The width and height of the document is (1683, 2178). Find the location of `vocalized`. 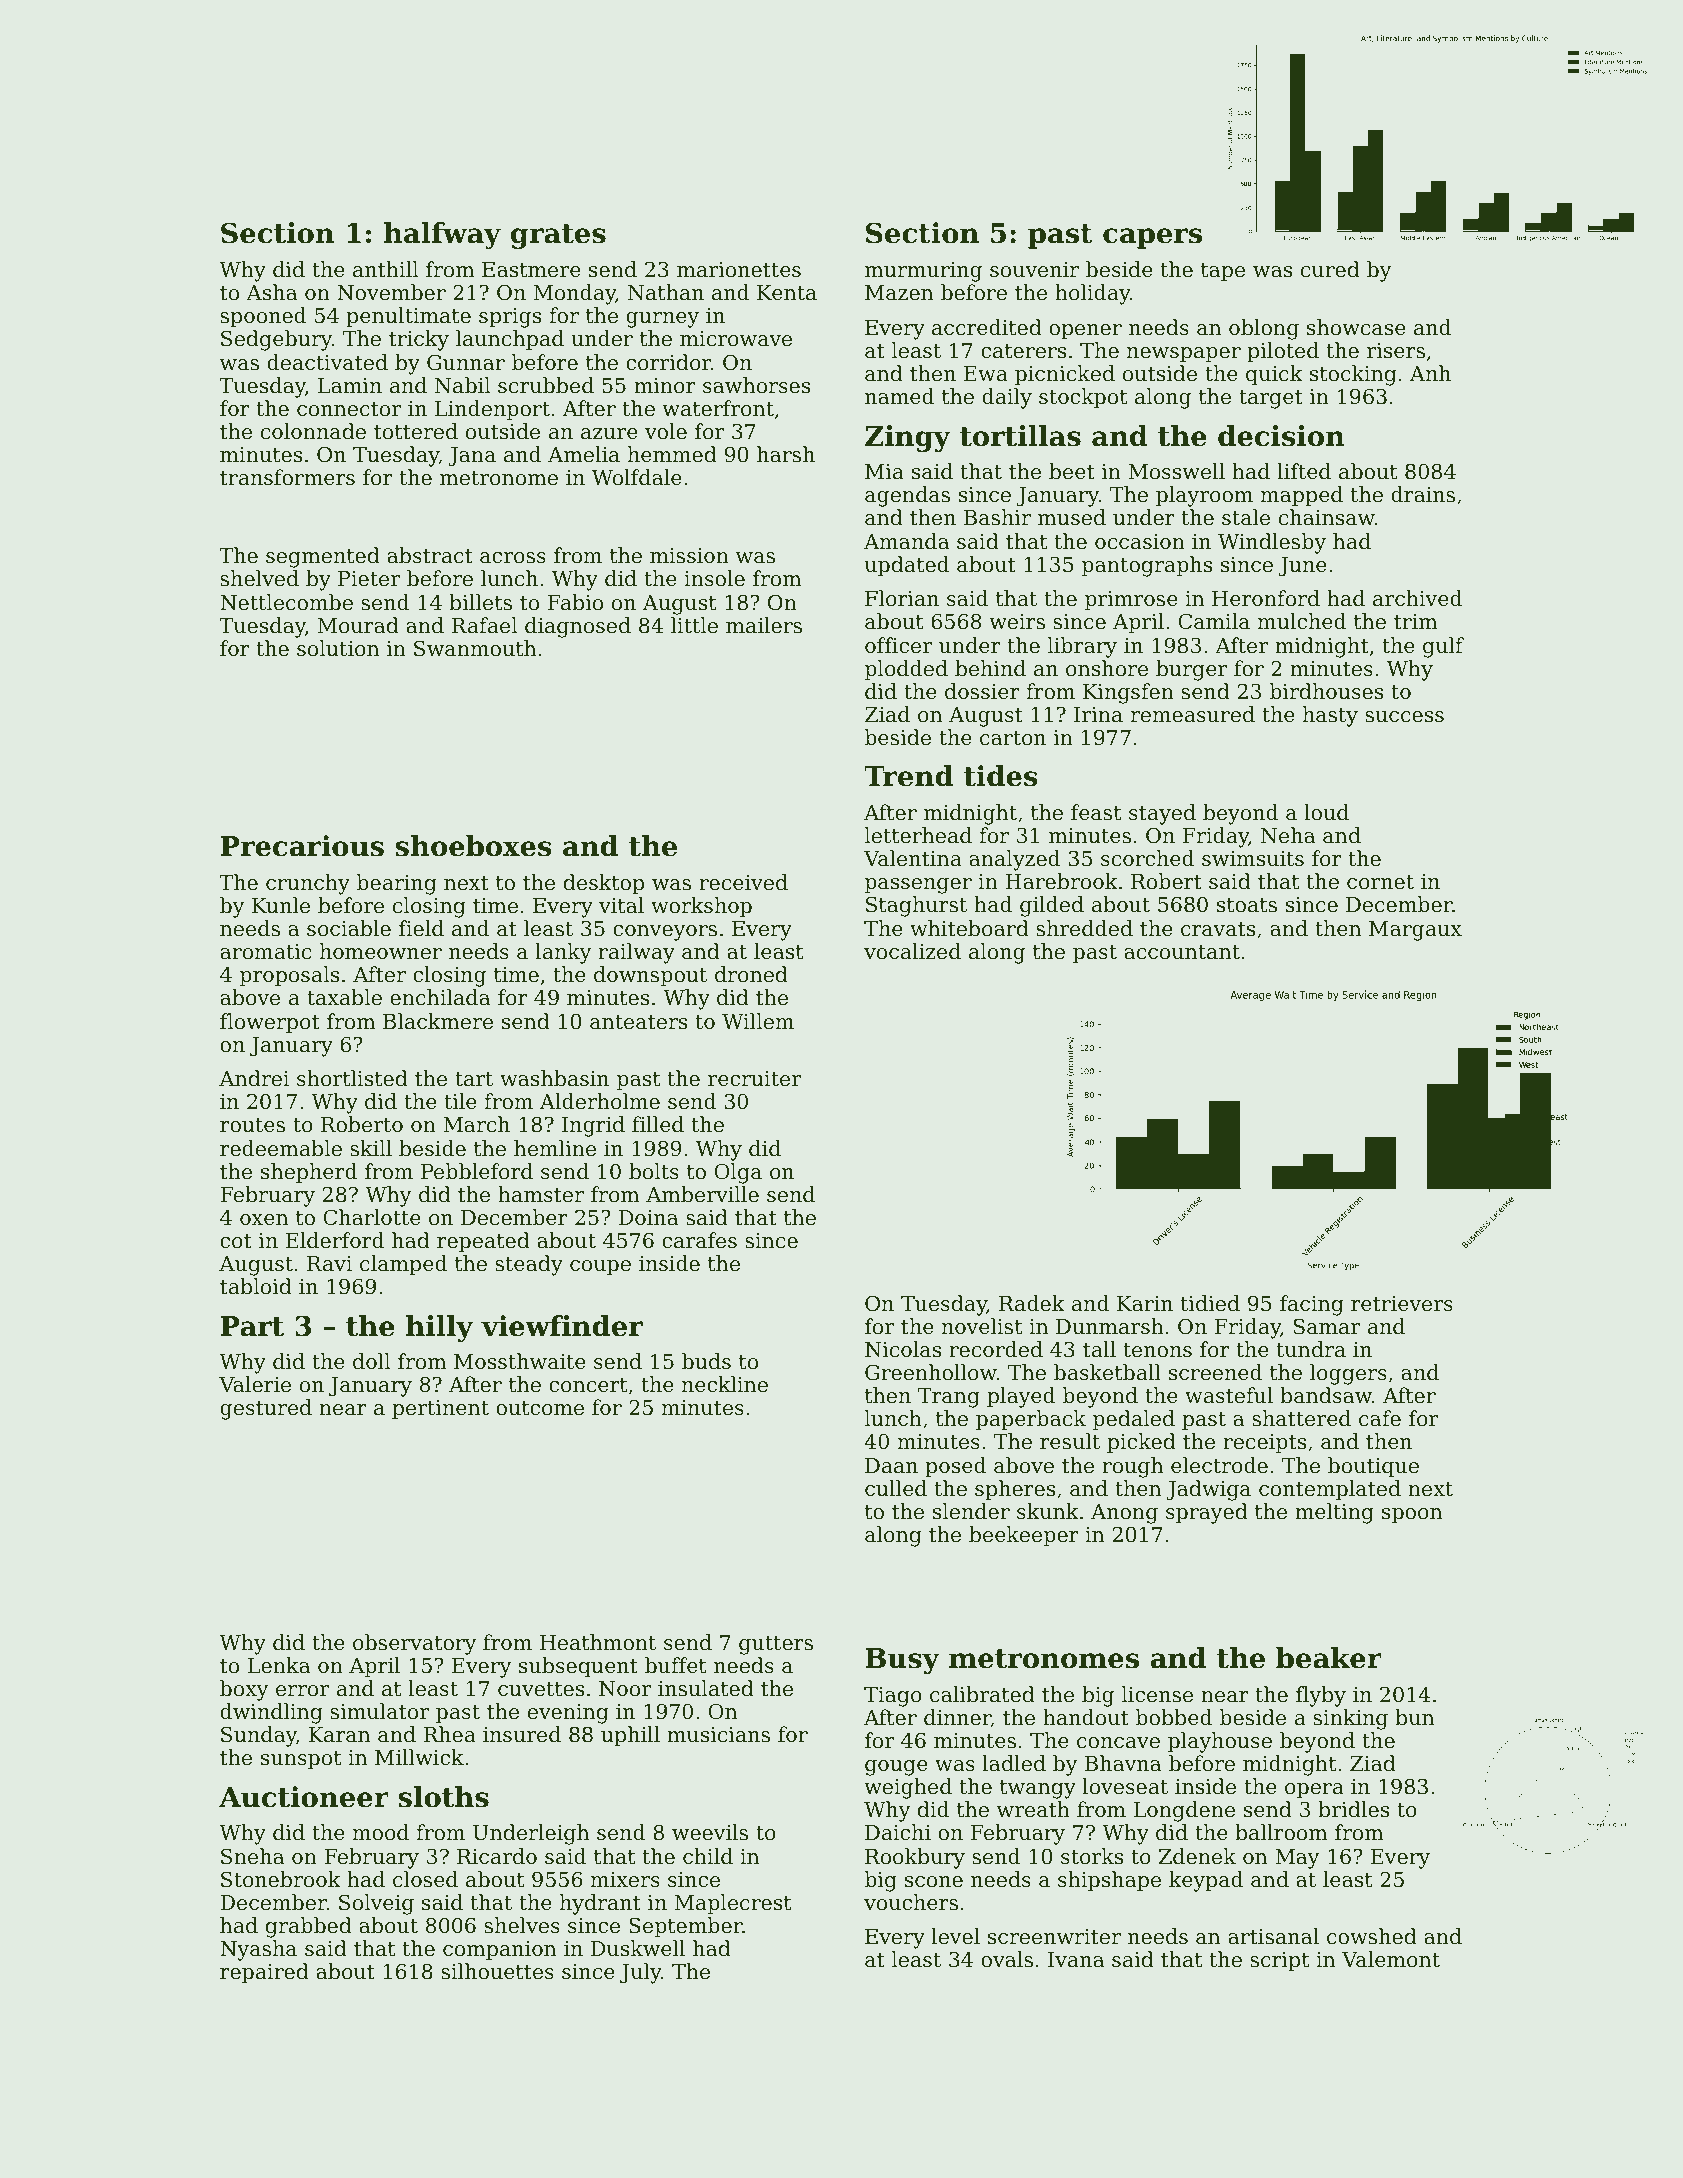

vocalized is located at coordinates (912, 951).
